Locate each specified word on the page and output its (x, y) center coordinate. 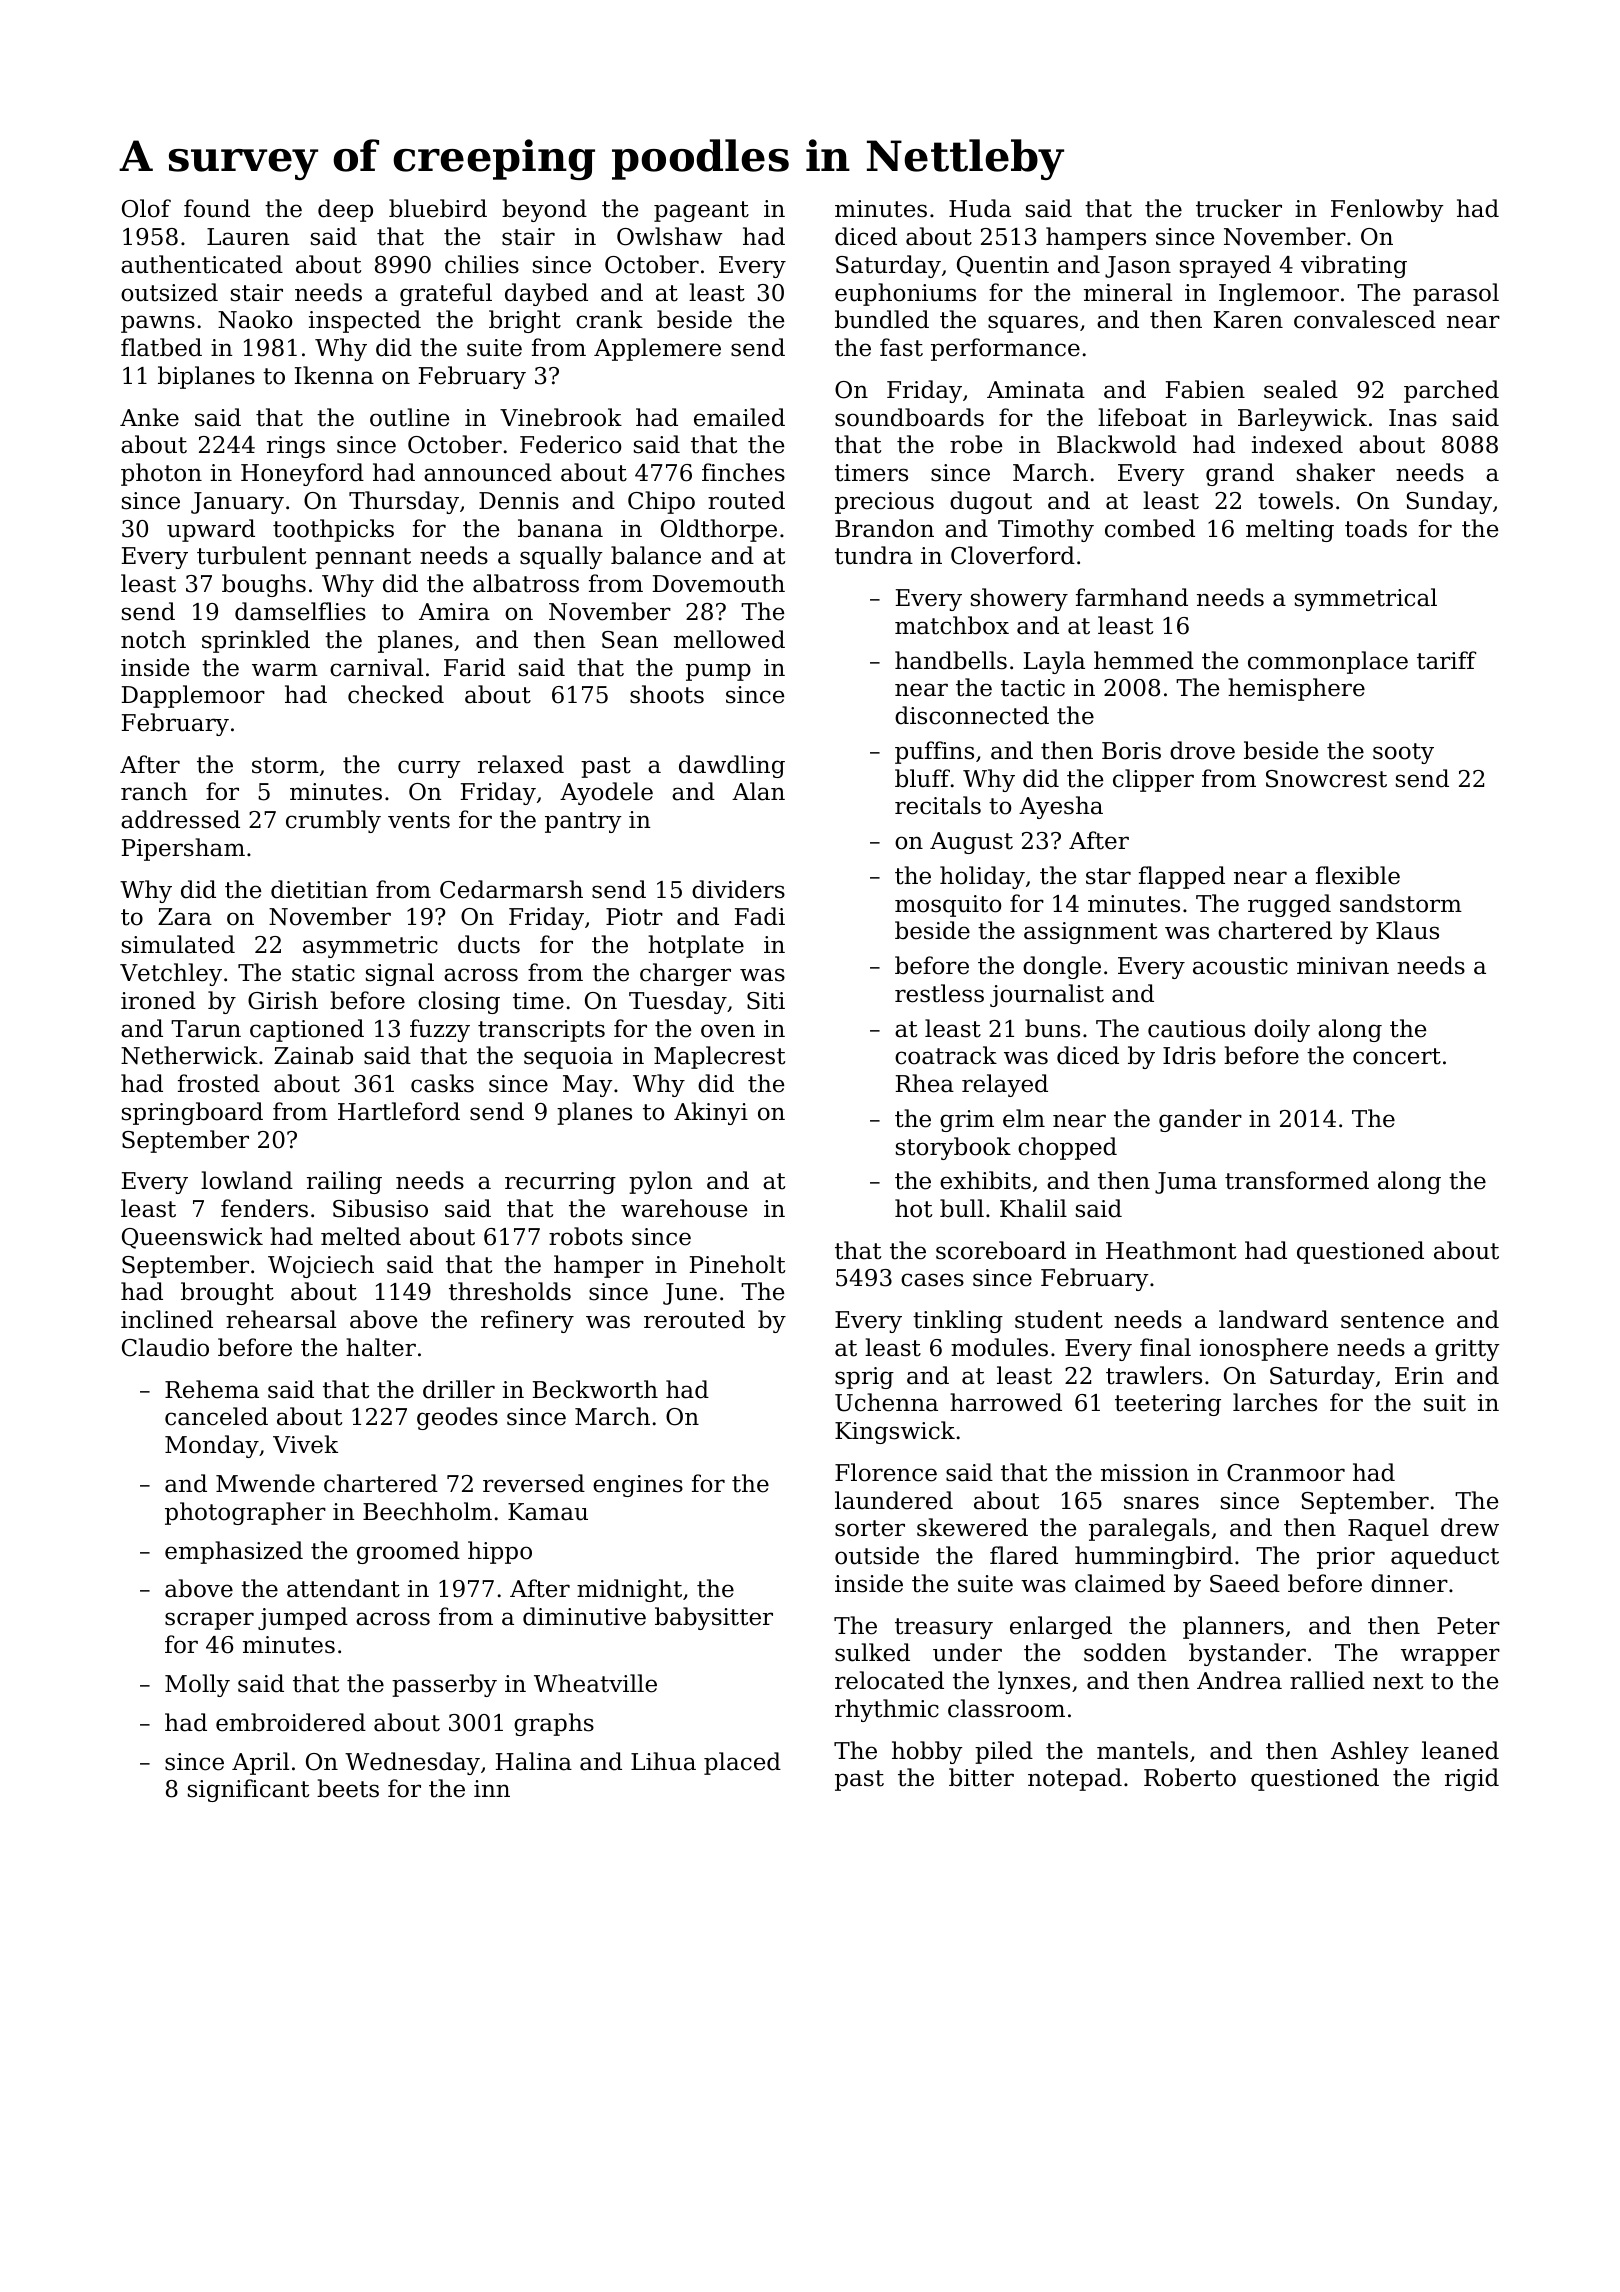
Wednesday (412, 1763)
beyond (544, 210)
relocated (889, 1680)
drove (1202, 750)
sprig (864, 1378)
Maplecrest (719, 1057)
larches (1275, 1402)
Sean (630, 640)
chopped (1067, 1148)
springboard (192, 1113)
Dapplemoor (193, 696)
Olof (146, 208)
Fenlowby (1387, 210)
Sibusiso (380, 1208)
